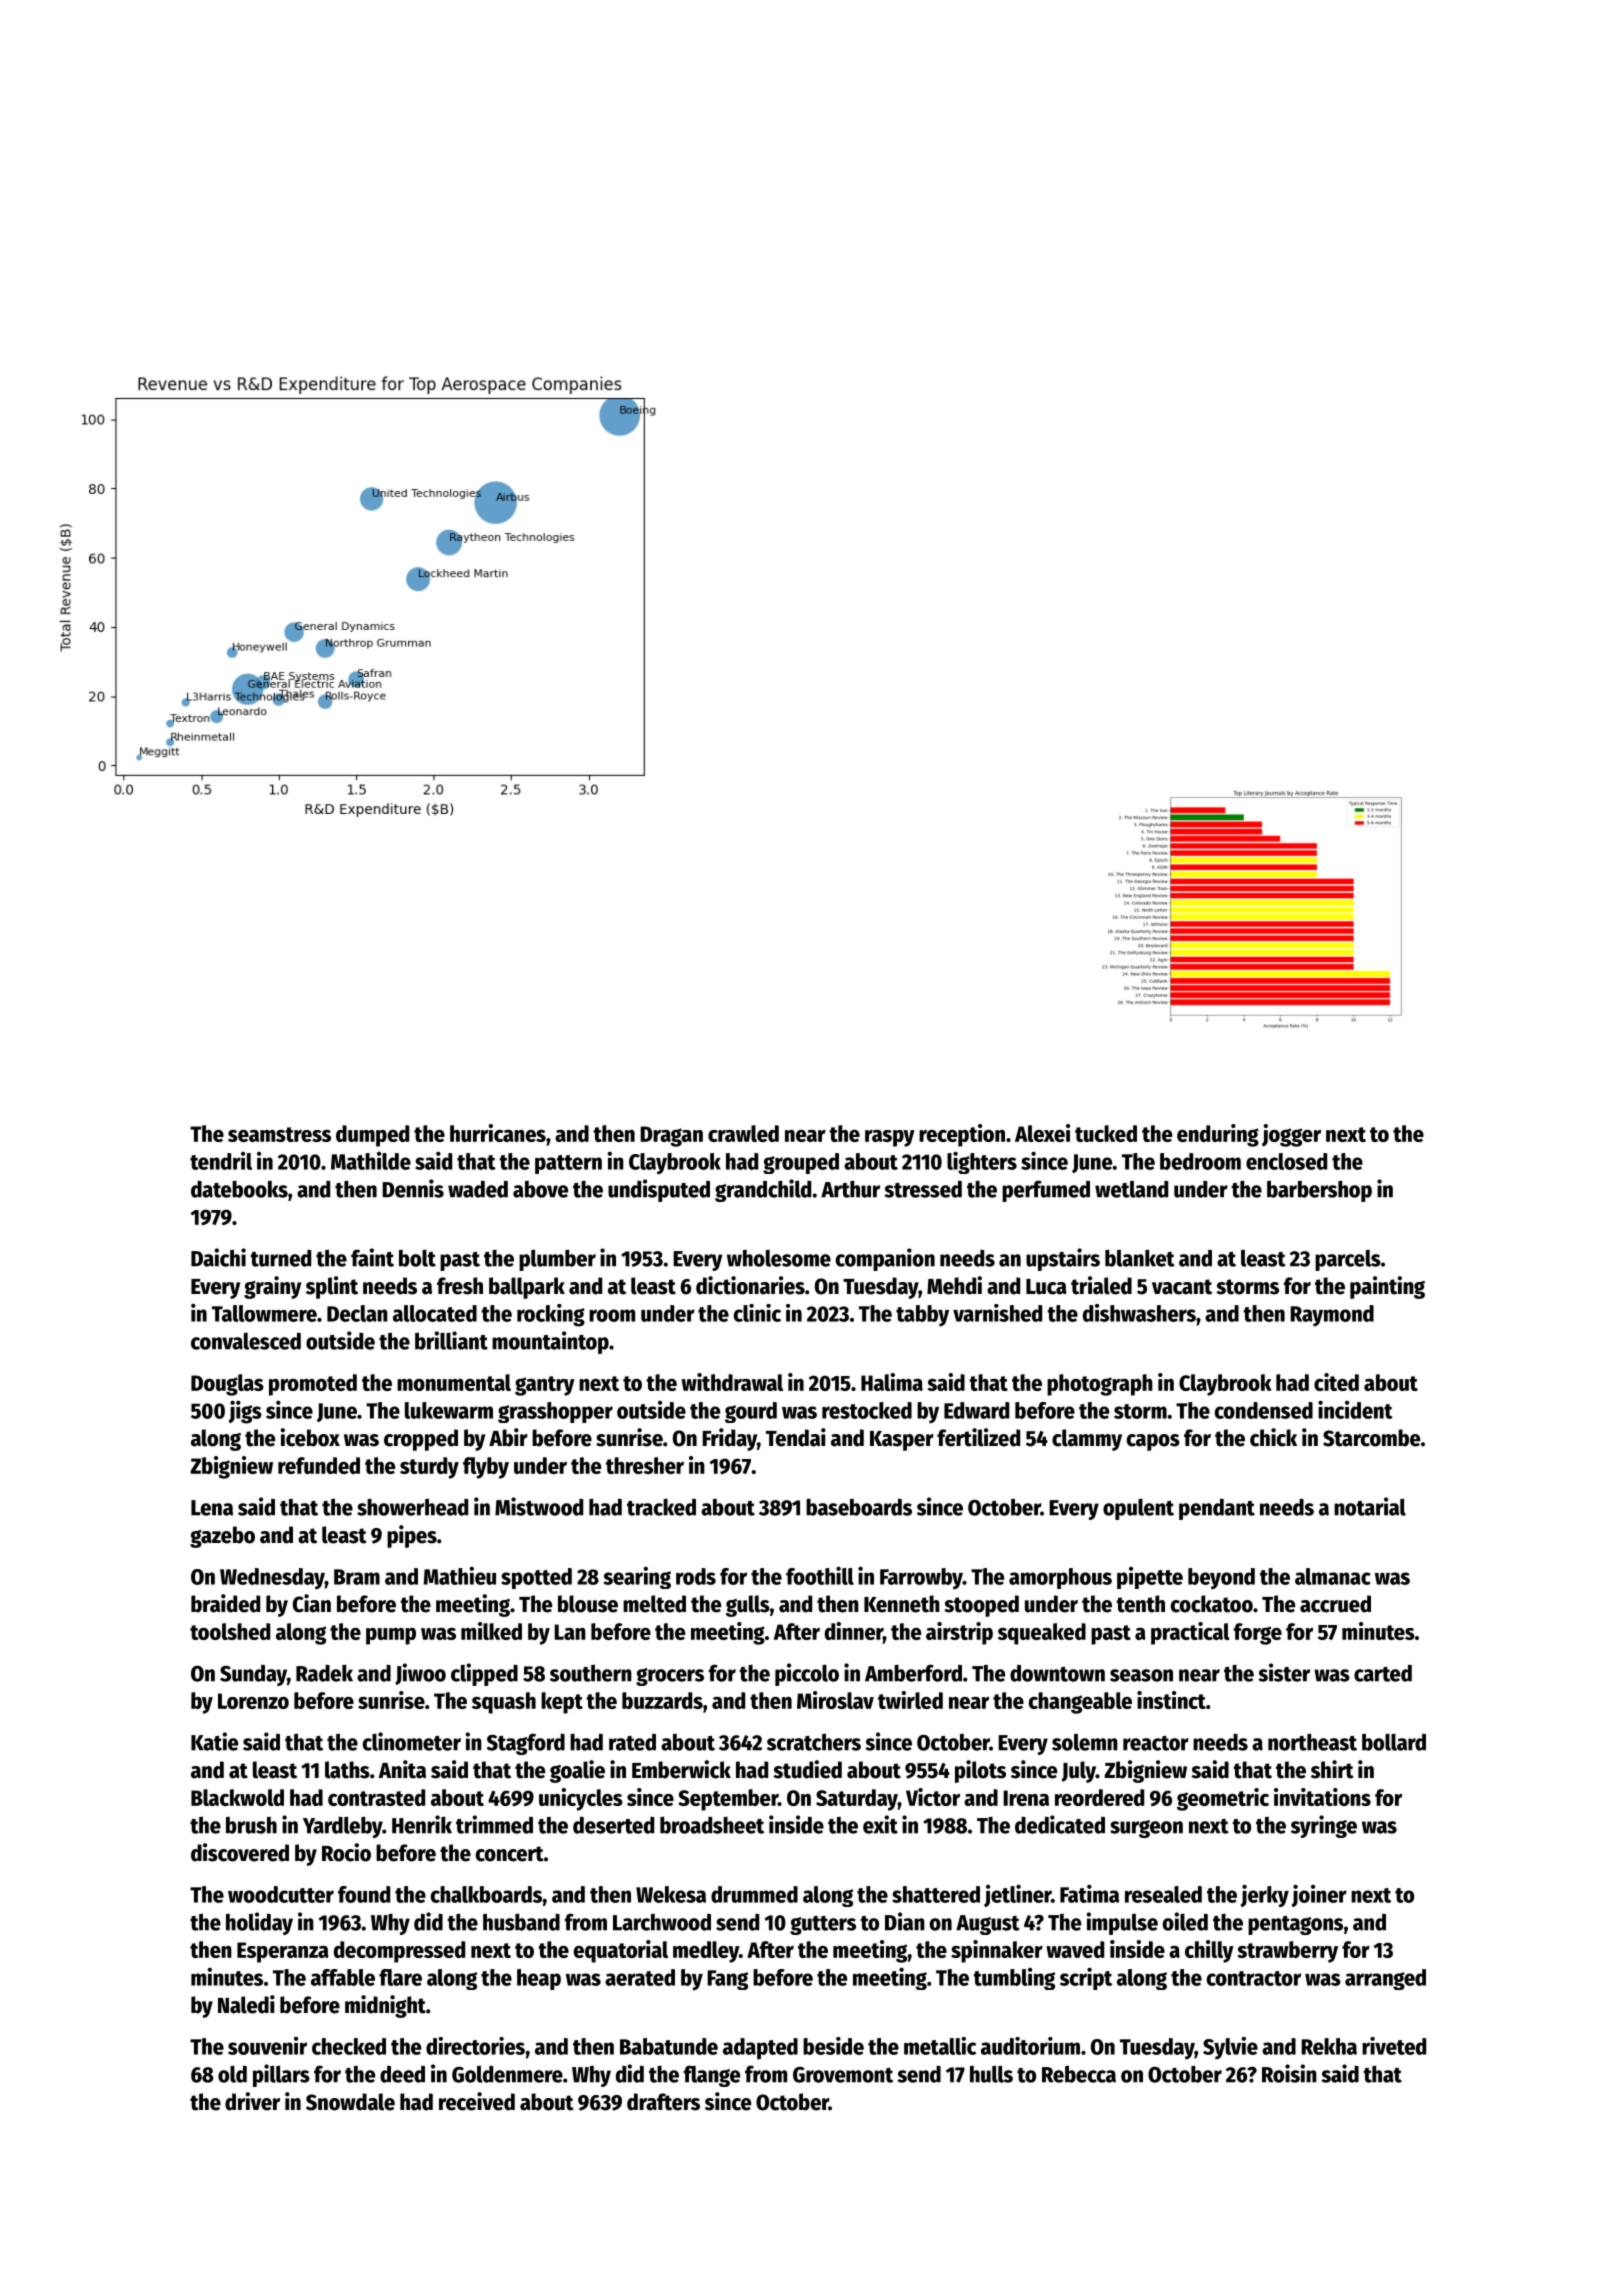  What do you see at coordinates (796, 1437) in the screenshot?
I see `Tendai` at bounding box center [796, 1437].
